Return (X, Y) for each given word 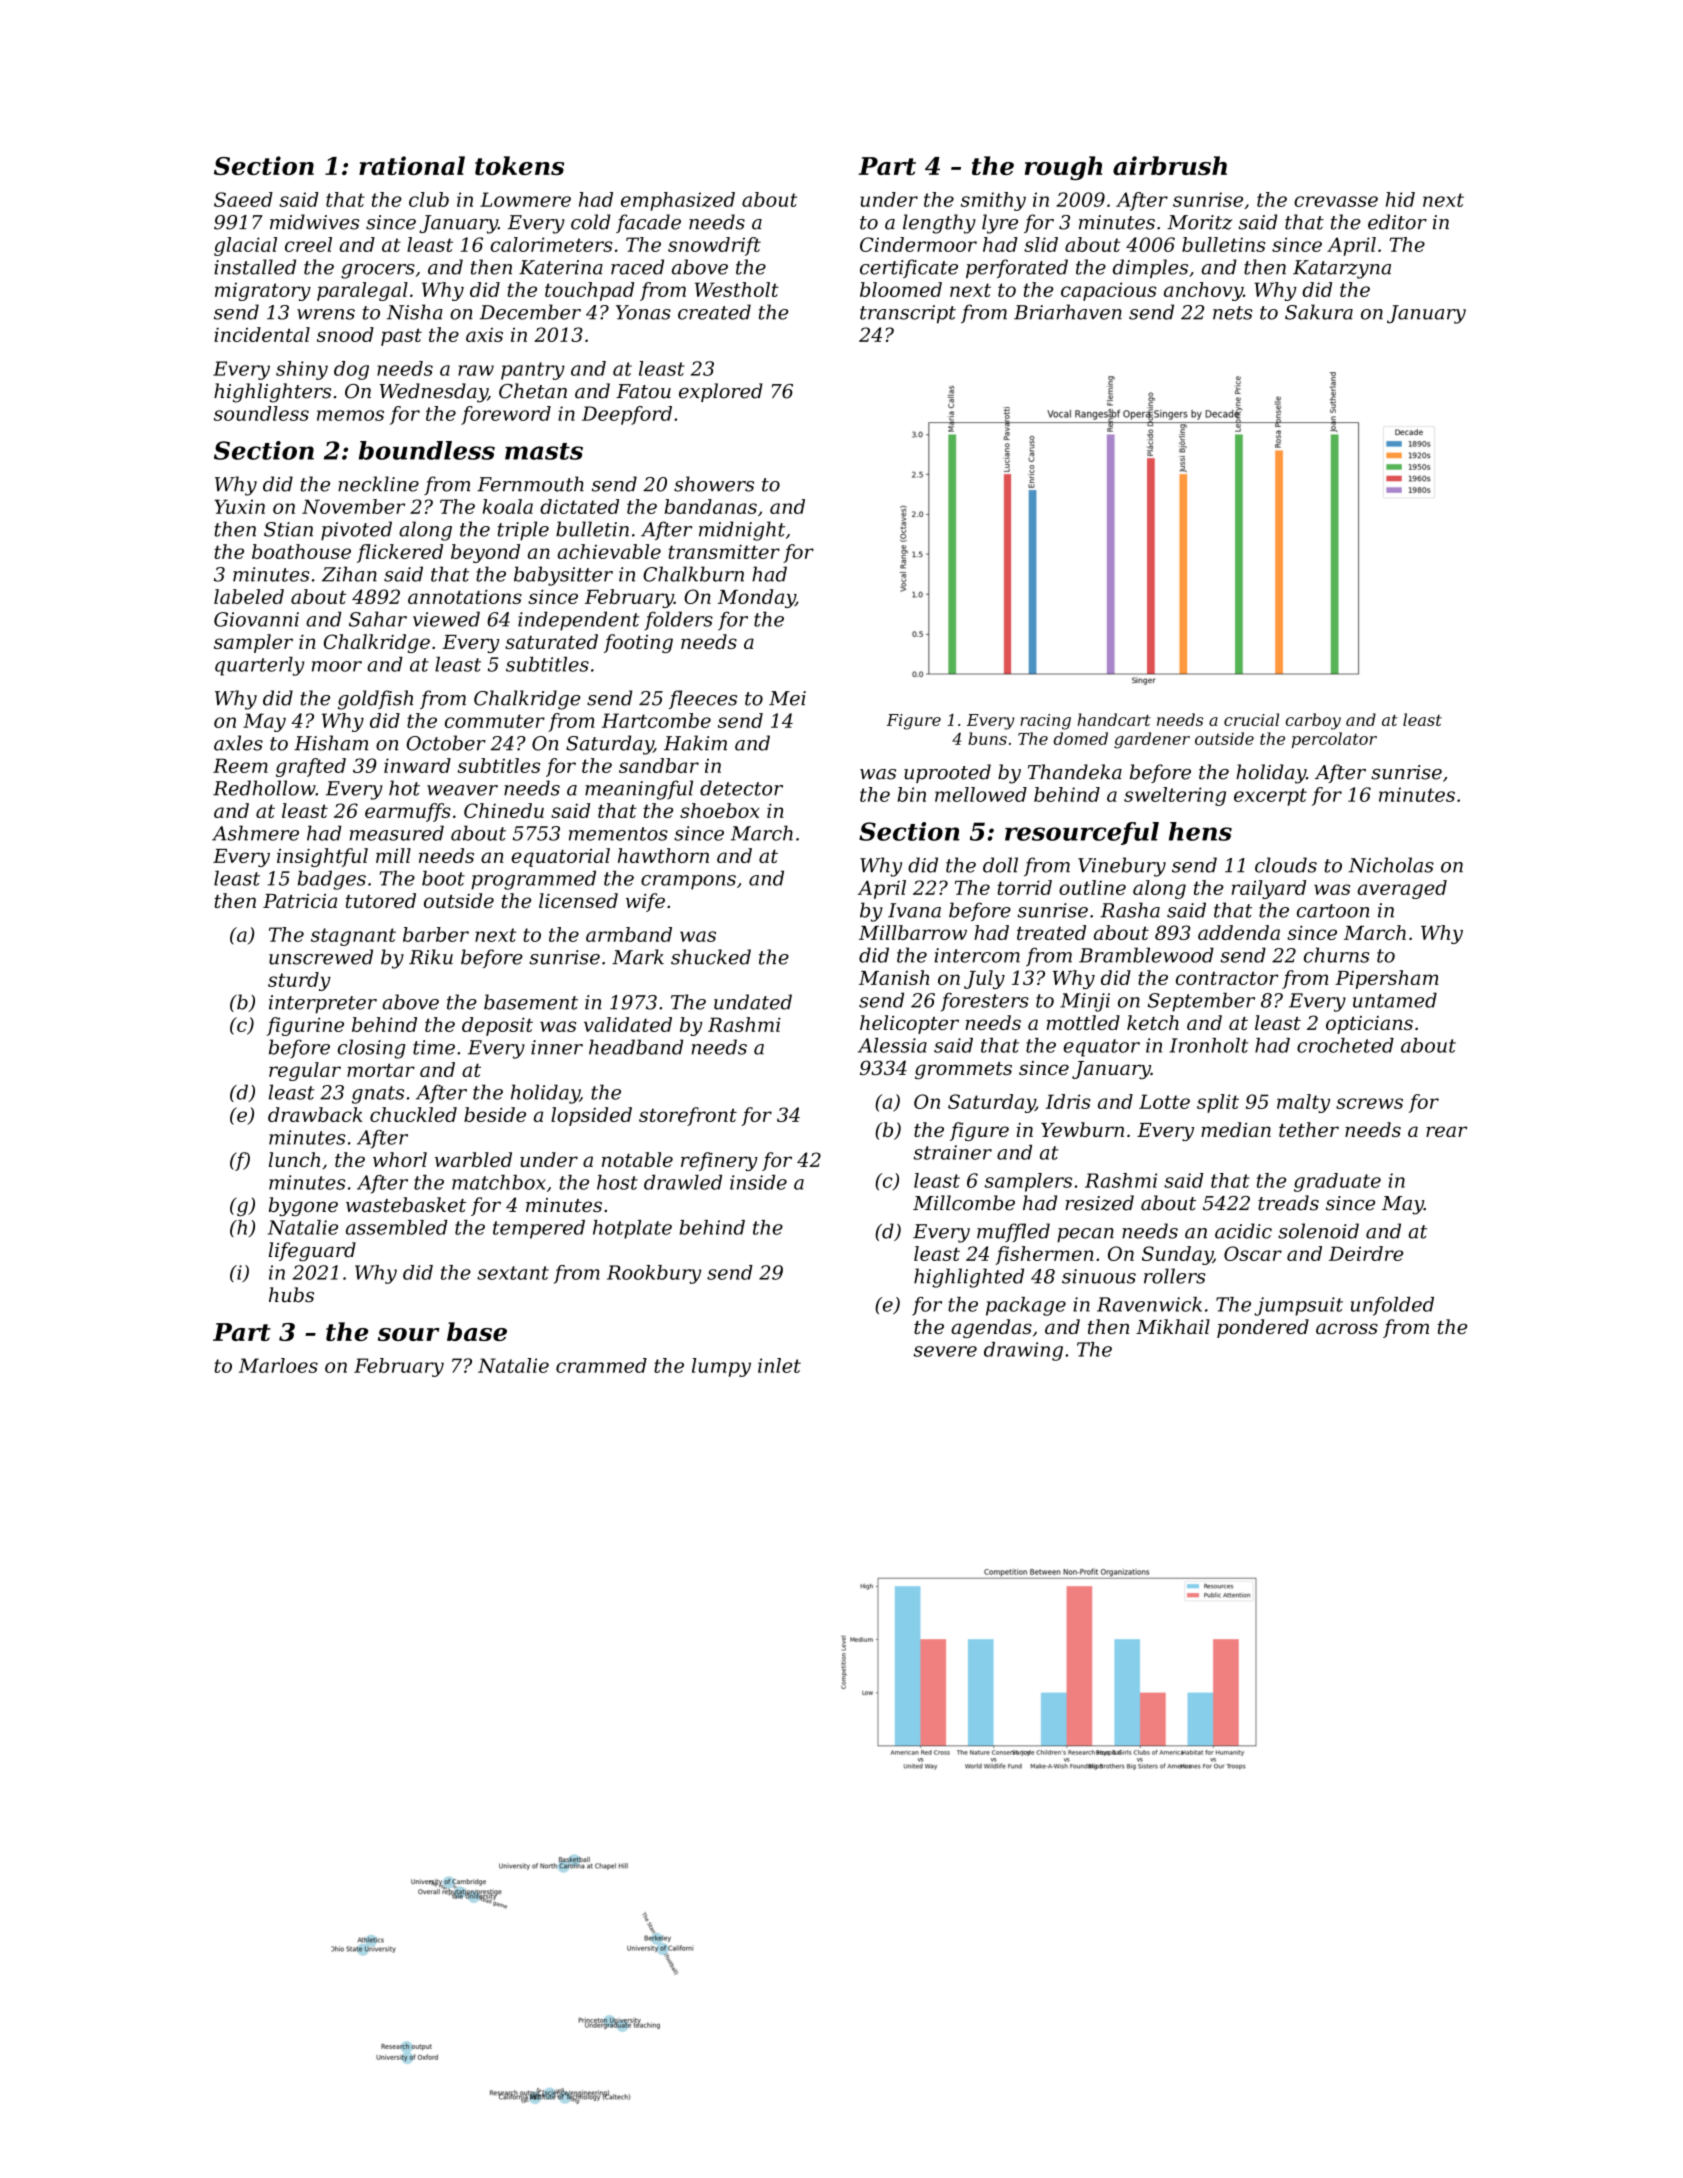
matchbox (499, 1182)
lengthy (939, 224)
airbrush (1170, 165)
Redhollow (264, 788)
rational (412, 165)
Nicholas (1391, 865)
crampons (688, 882)
